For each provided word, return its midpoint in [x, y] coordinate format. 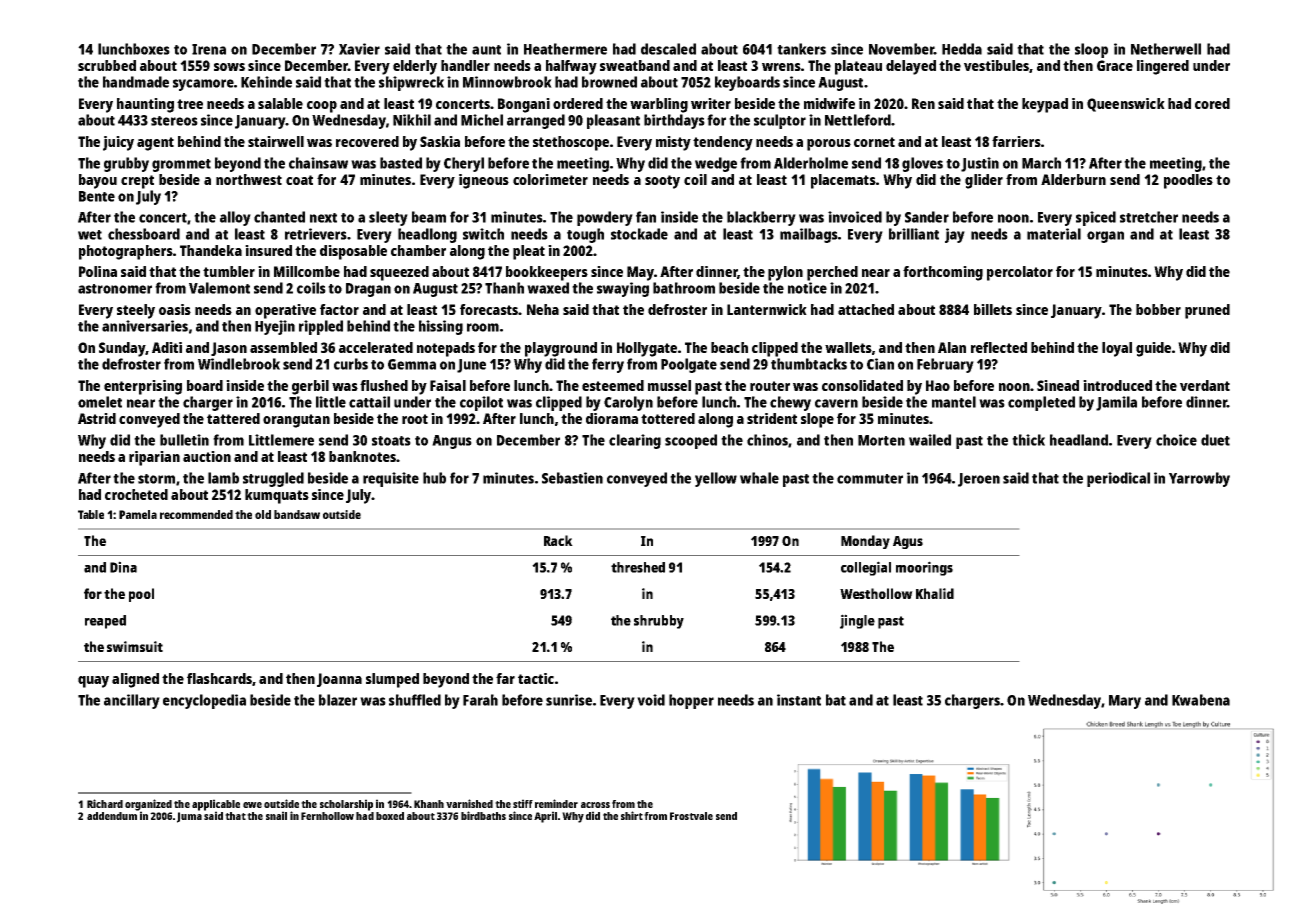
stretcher [1149, 217]
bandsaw [297, 514]
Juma [189, 817]
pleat [529, 252]
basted [401, 163]
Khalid [935, 593]
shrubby [659, 622]
